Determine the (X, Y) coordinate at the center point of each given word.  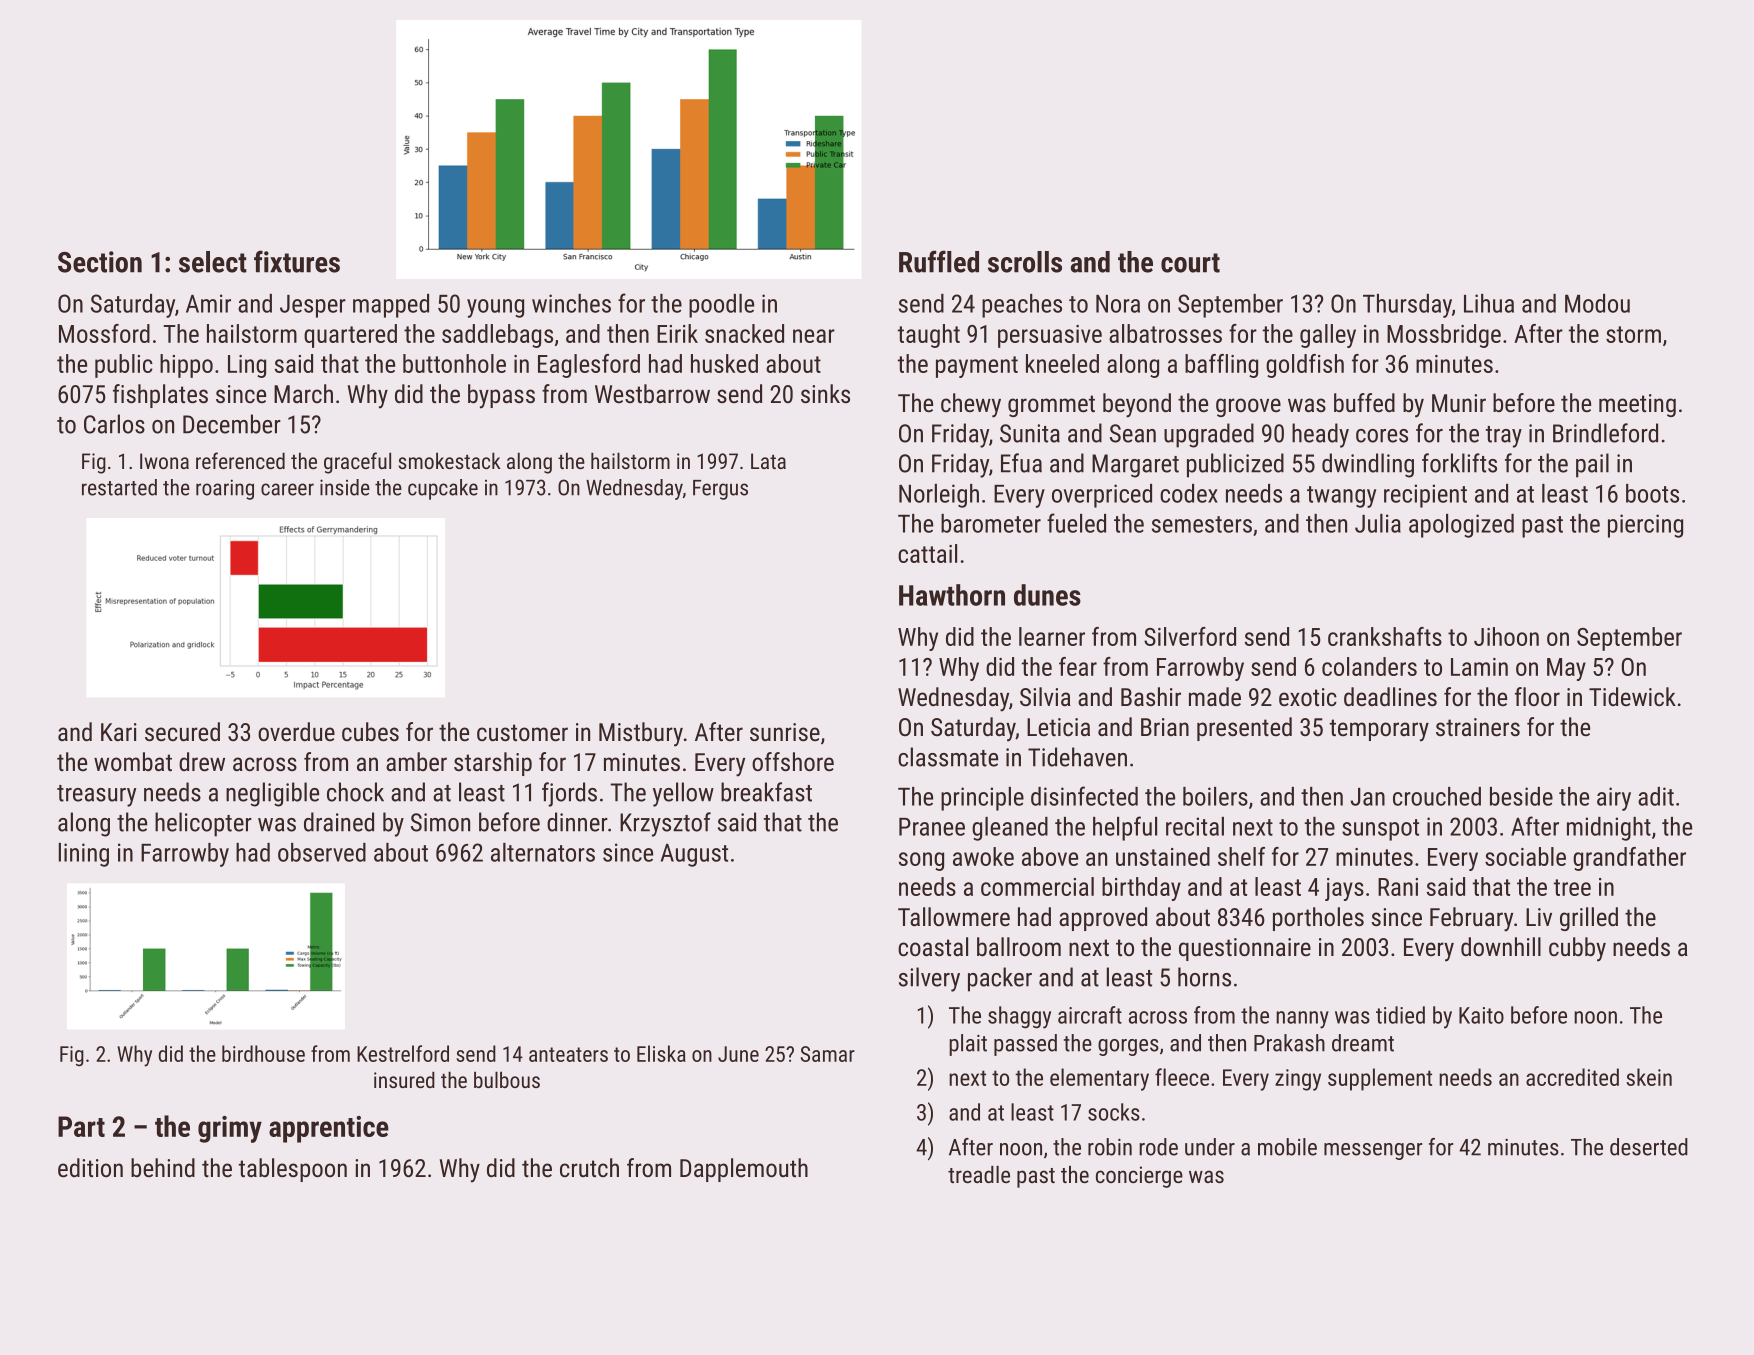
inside (345, 487)
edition (90, 1167)
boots (1652, 493)
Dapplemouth (744, 1170)
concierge (1139, 1177)
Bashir (1151, 696)
